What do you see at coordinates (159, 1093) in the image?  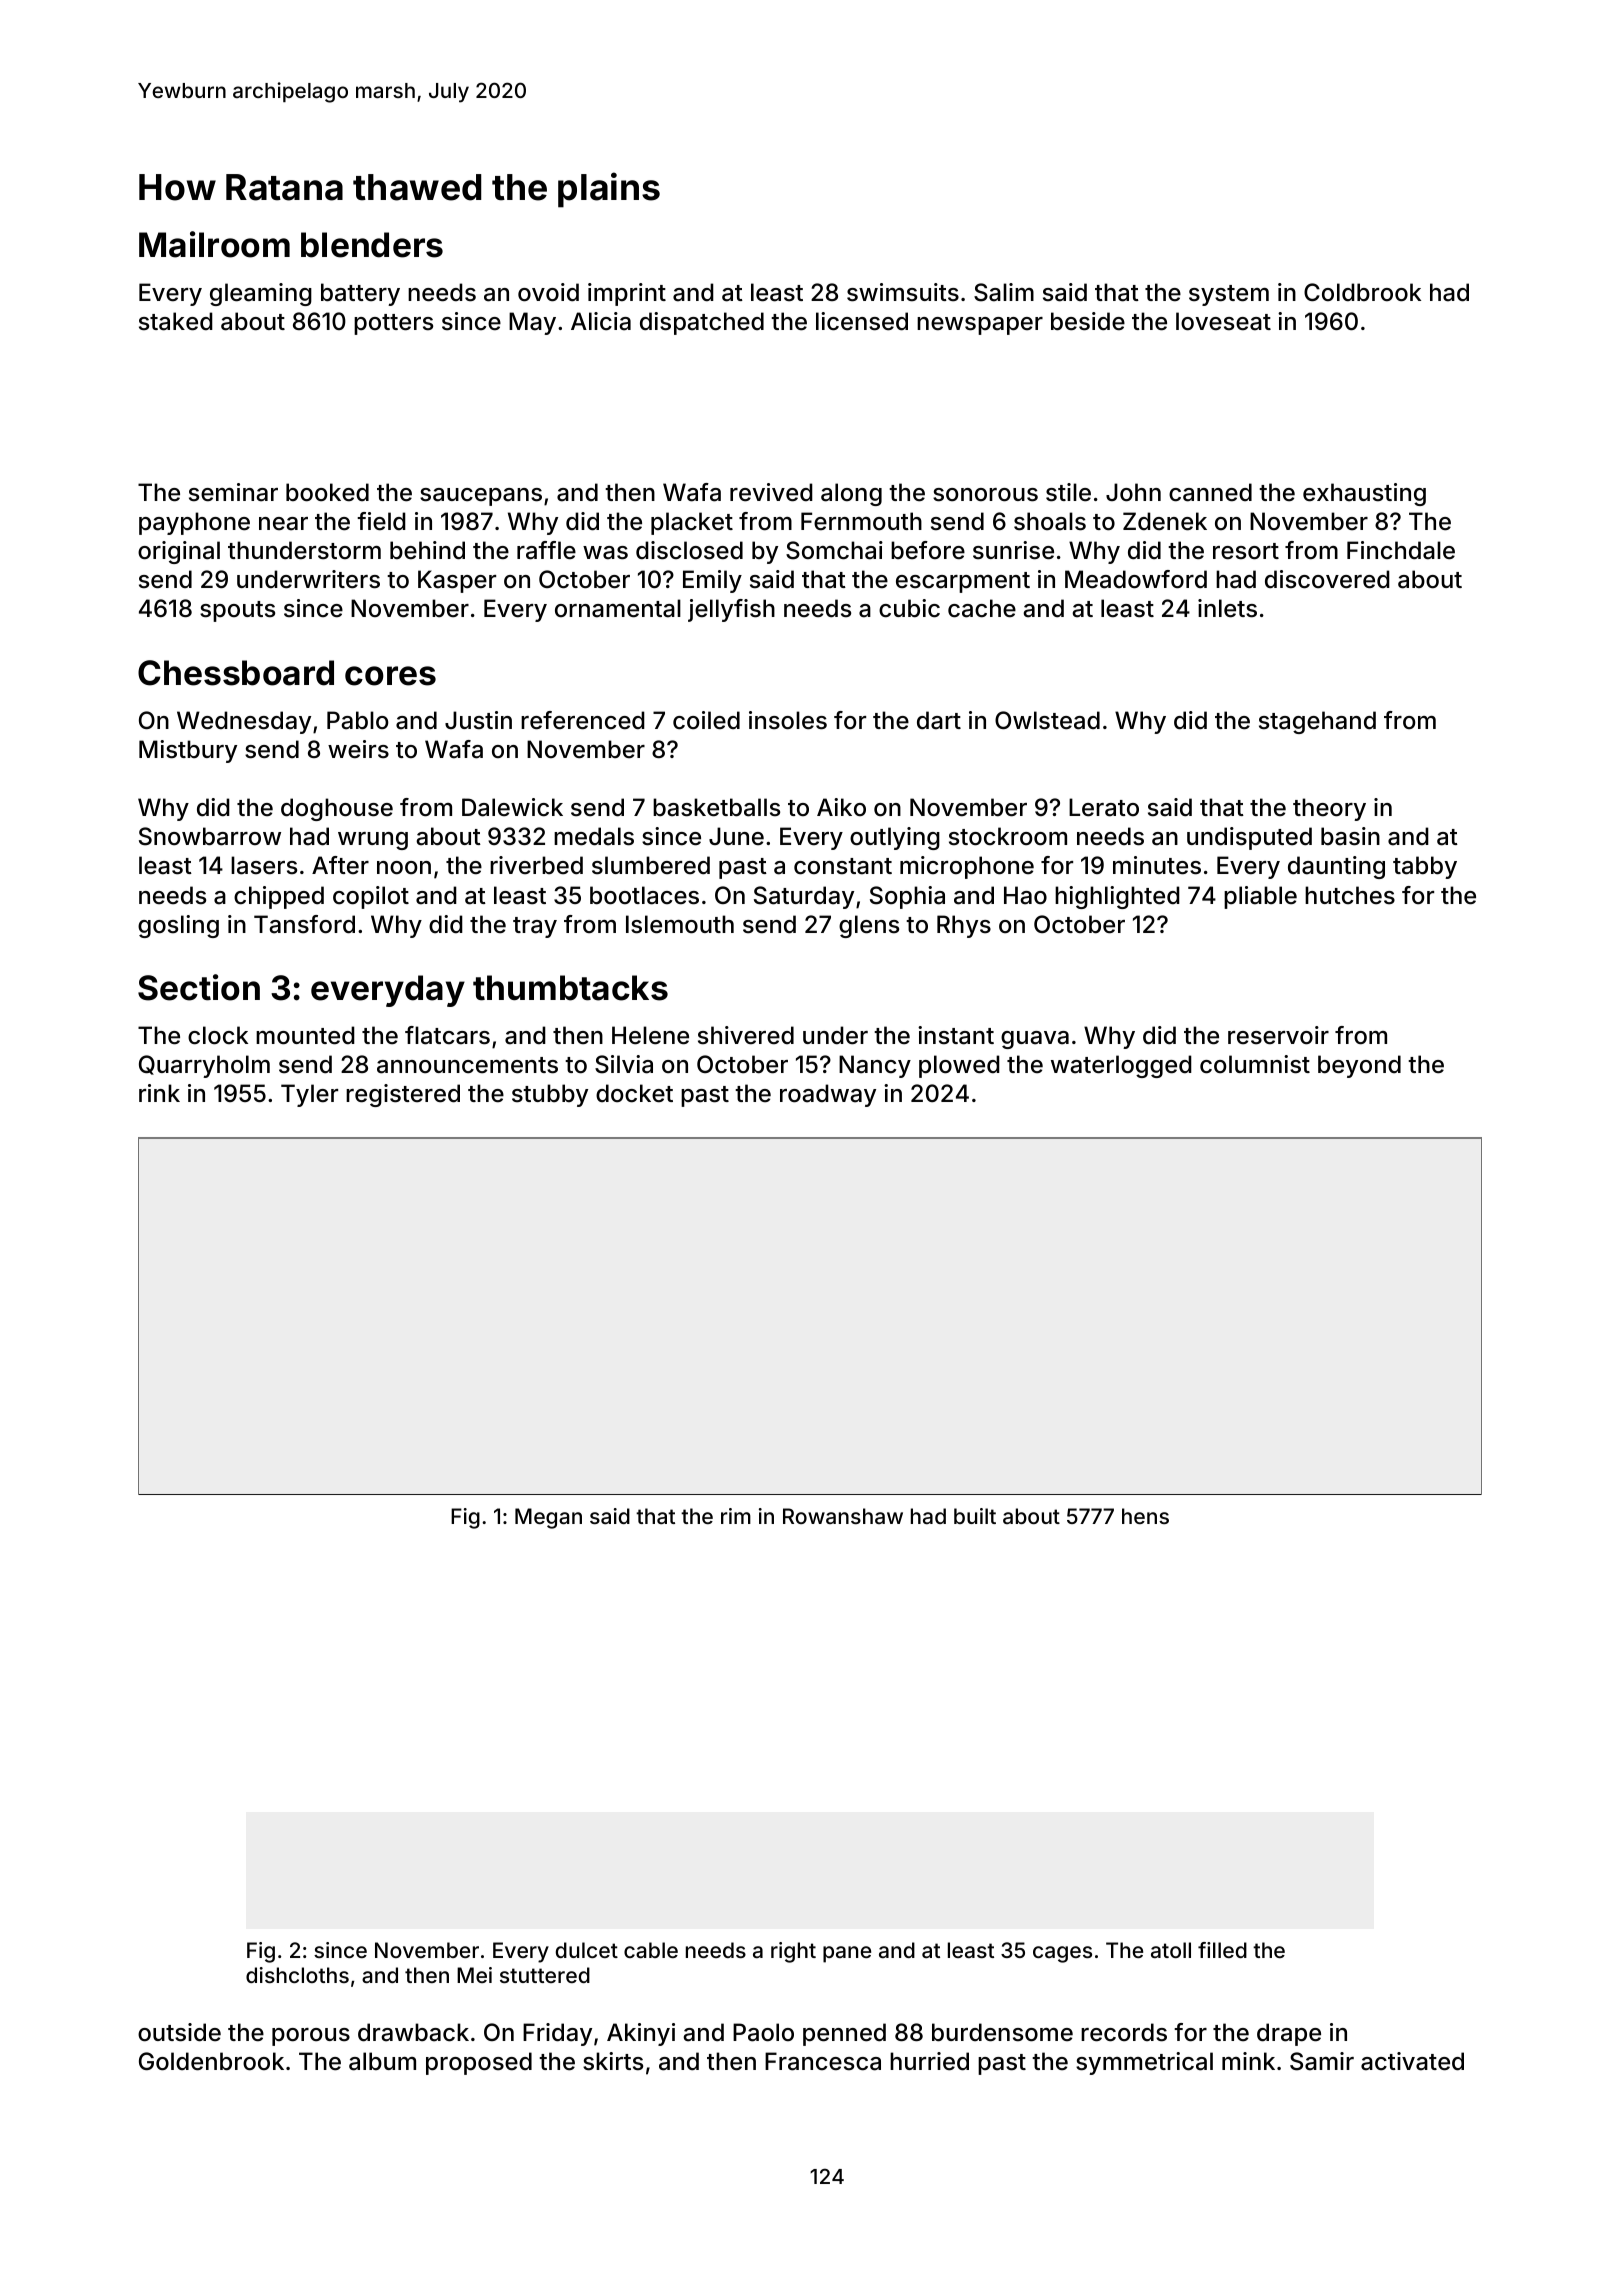 I see `rink` at bounding box center [159, 1093].
